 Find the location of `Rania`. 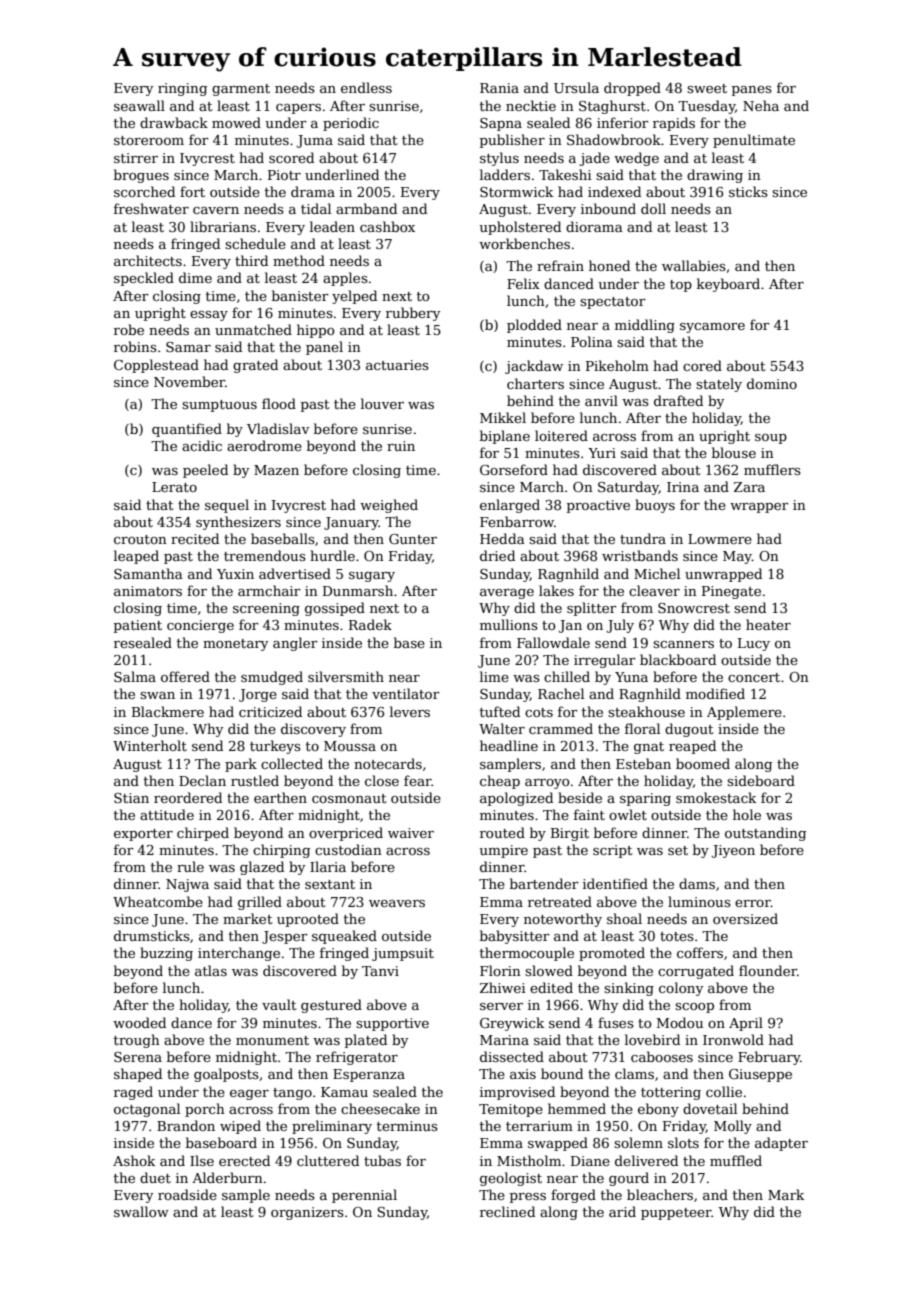

Rania is located at coordinates (499, 88).
